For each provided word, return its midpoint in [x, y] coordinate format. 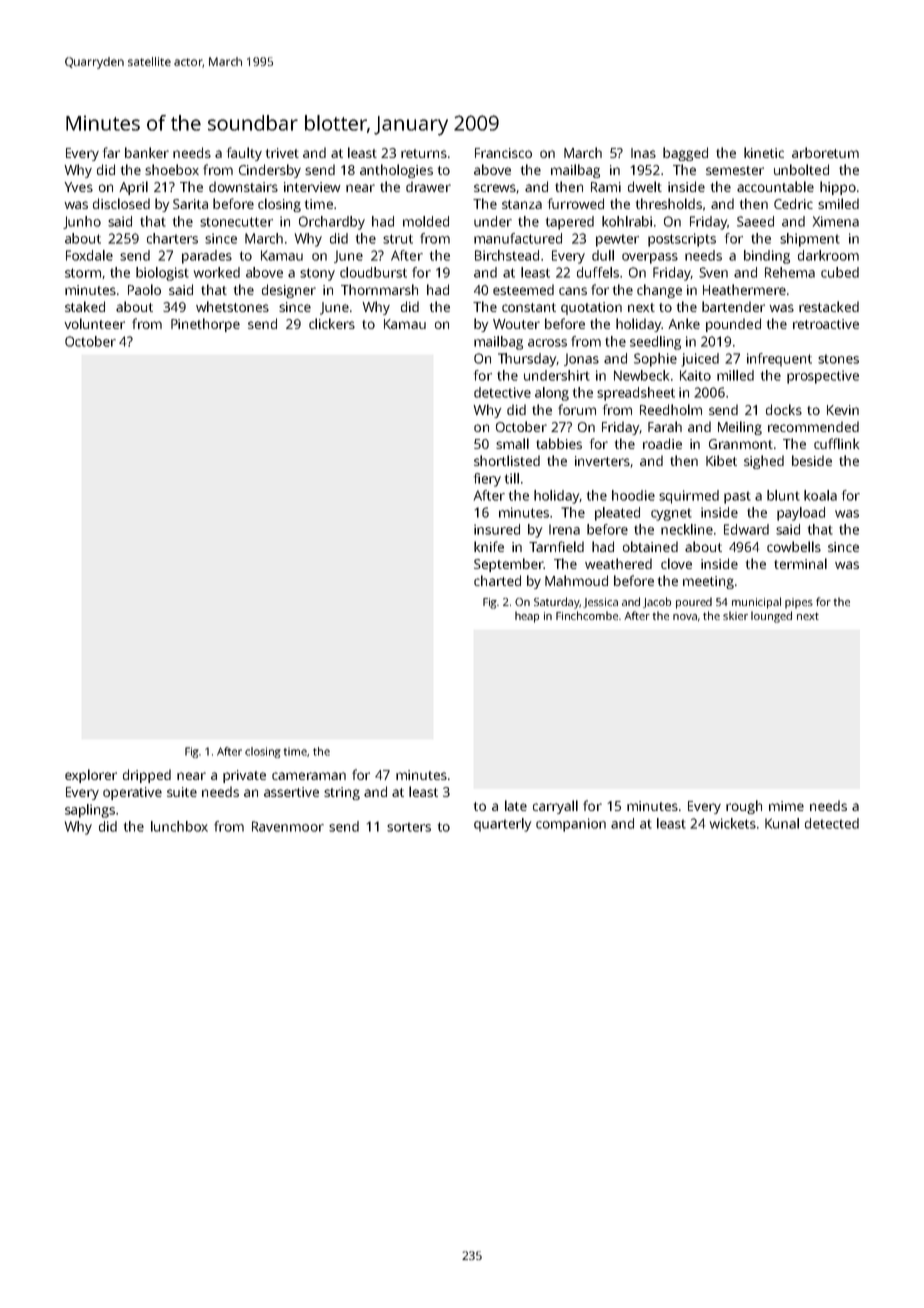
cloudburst [373, 272]
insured [497, 529]
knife [489, 546]
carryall [555, 807]
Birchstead [507, 255]
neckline [687, 529]
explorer [91, 776]
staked [85, 306]
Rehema [790, 272]
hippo [838, 188]
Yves [78, 187]
